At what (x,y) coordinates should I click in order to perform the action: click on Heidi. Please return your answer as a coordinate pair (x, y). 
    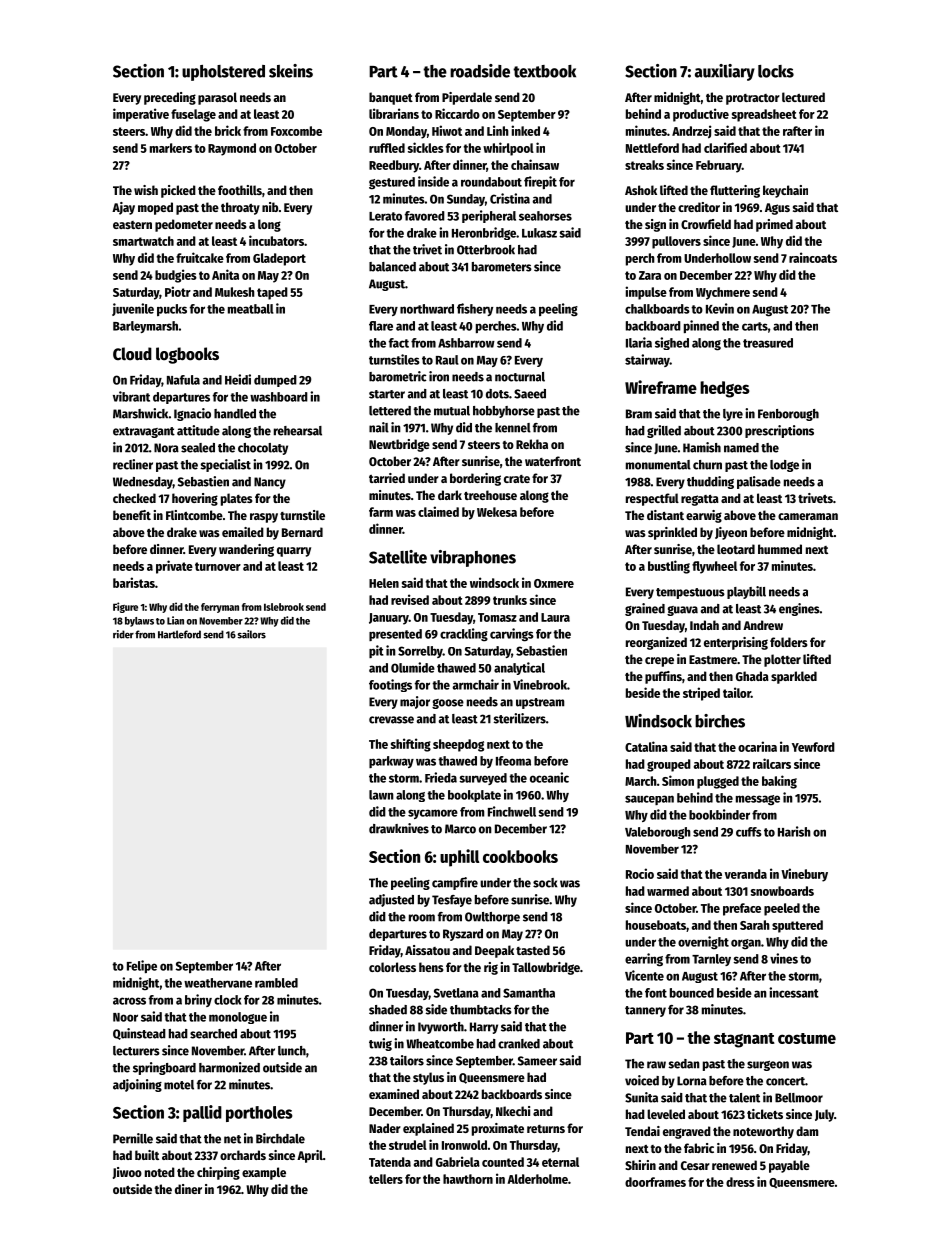
    Looking at the image, I should click on (238, 379).
